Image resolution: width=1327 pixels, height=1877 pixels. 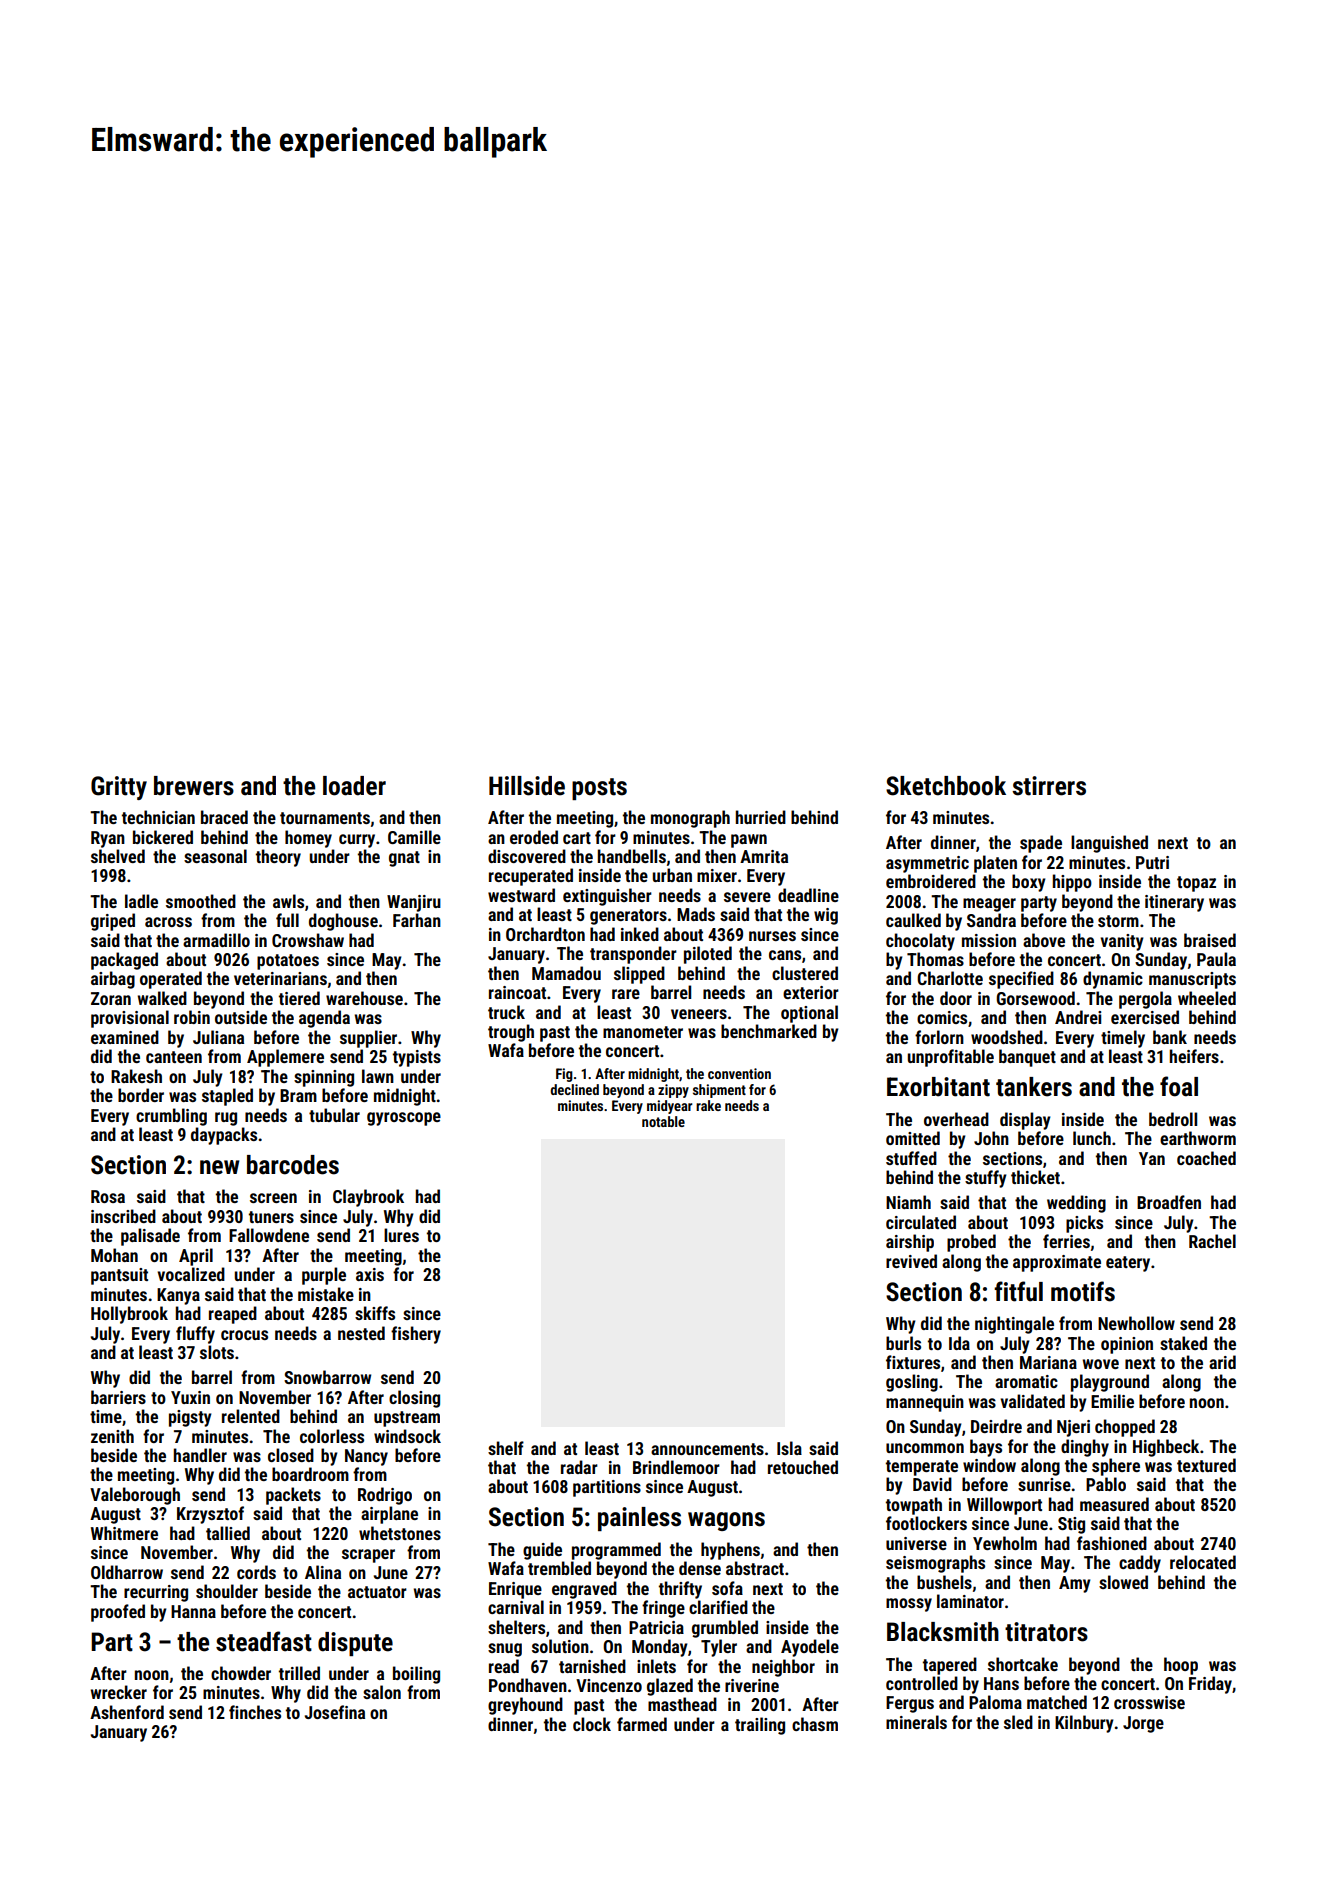 What do you see at coordinates (950, 978) in the image?
I see `Charlotte` at bounding box center [950, 978].
